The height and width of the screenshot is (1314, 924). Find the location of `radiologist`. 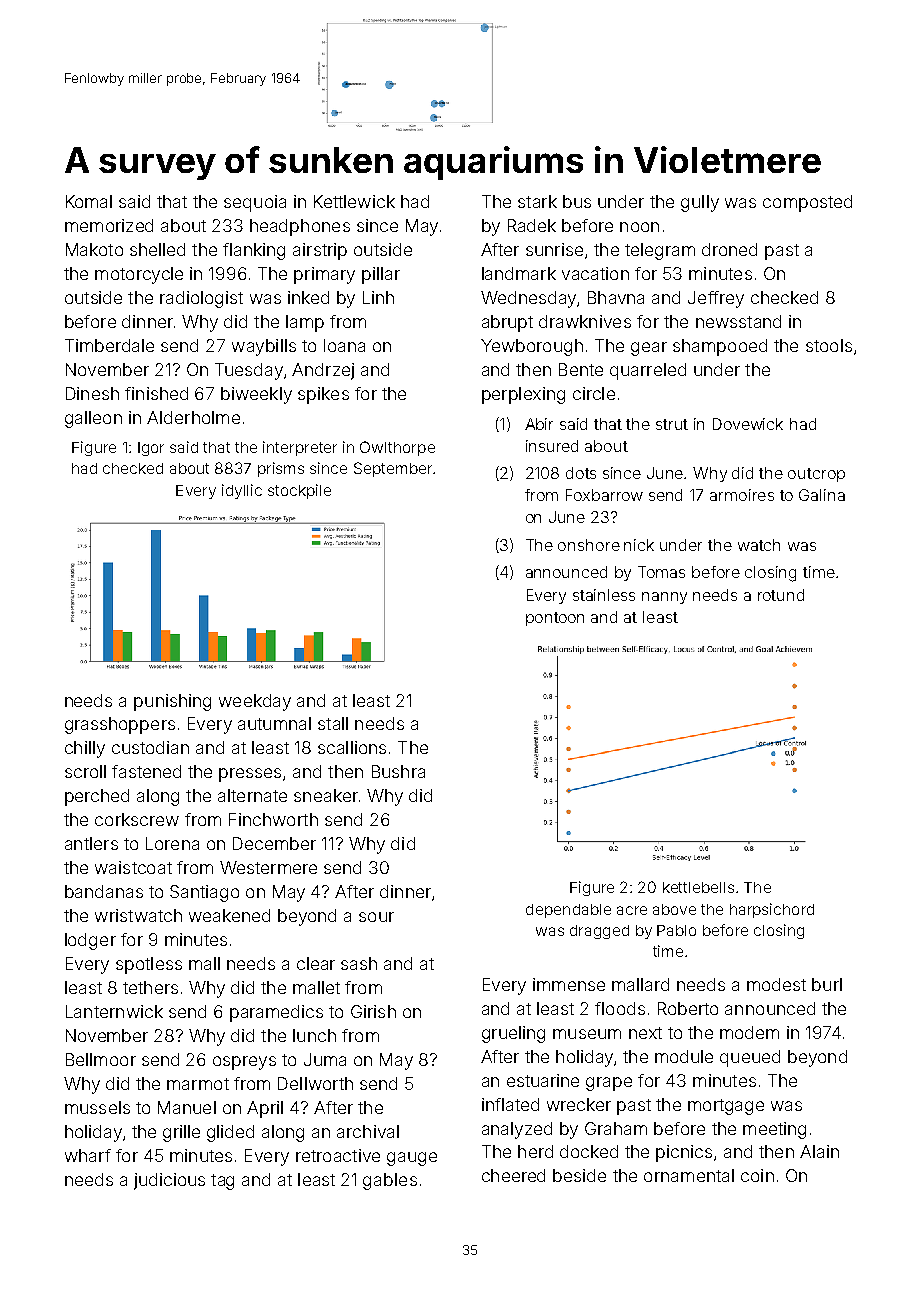

radiologist is located at coordinates (201, 299).
